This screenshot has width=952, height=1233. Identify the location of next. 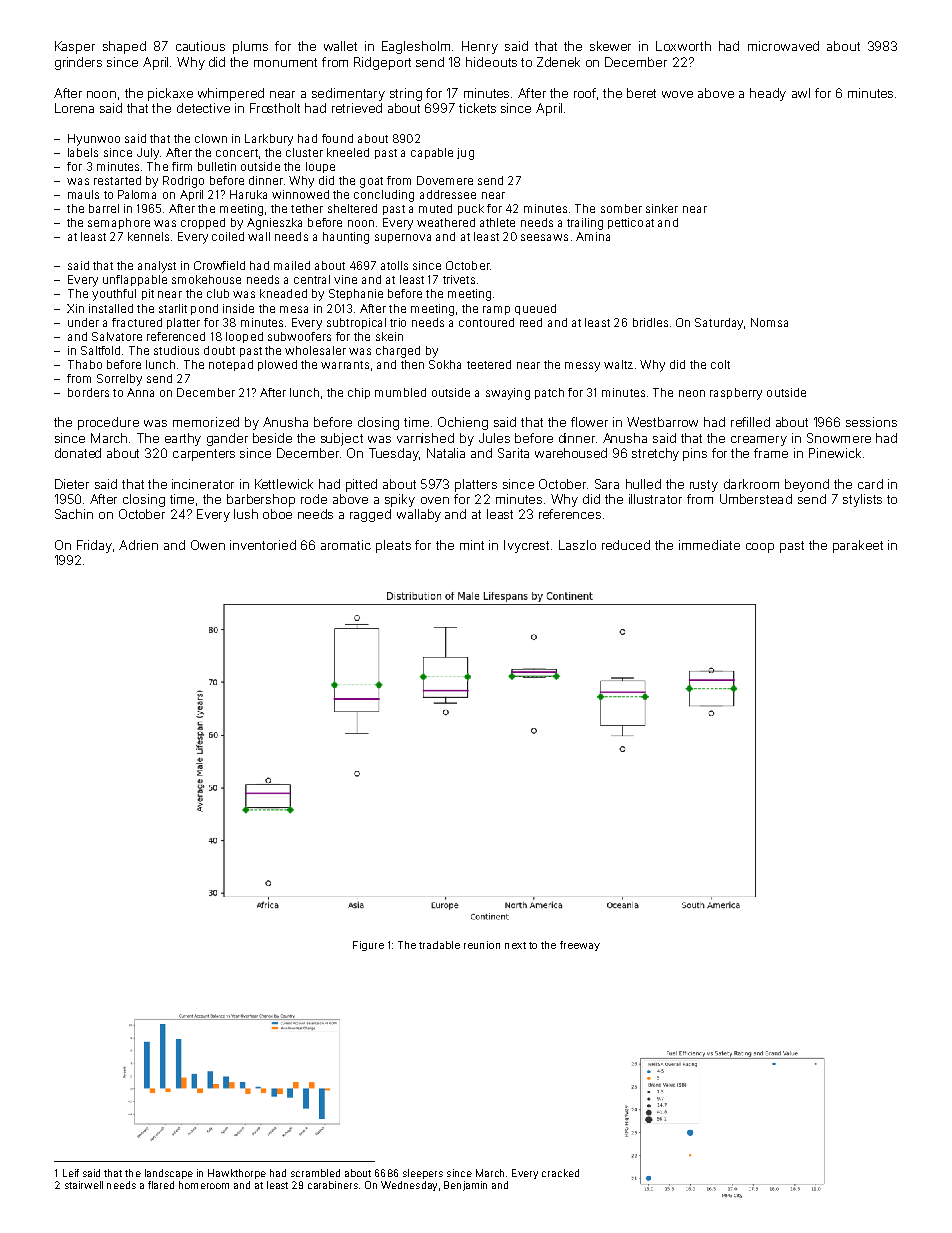
(515, 945).
